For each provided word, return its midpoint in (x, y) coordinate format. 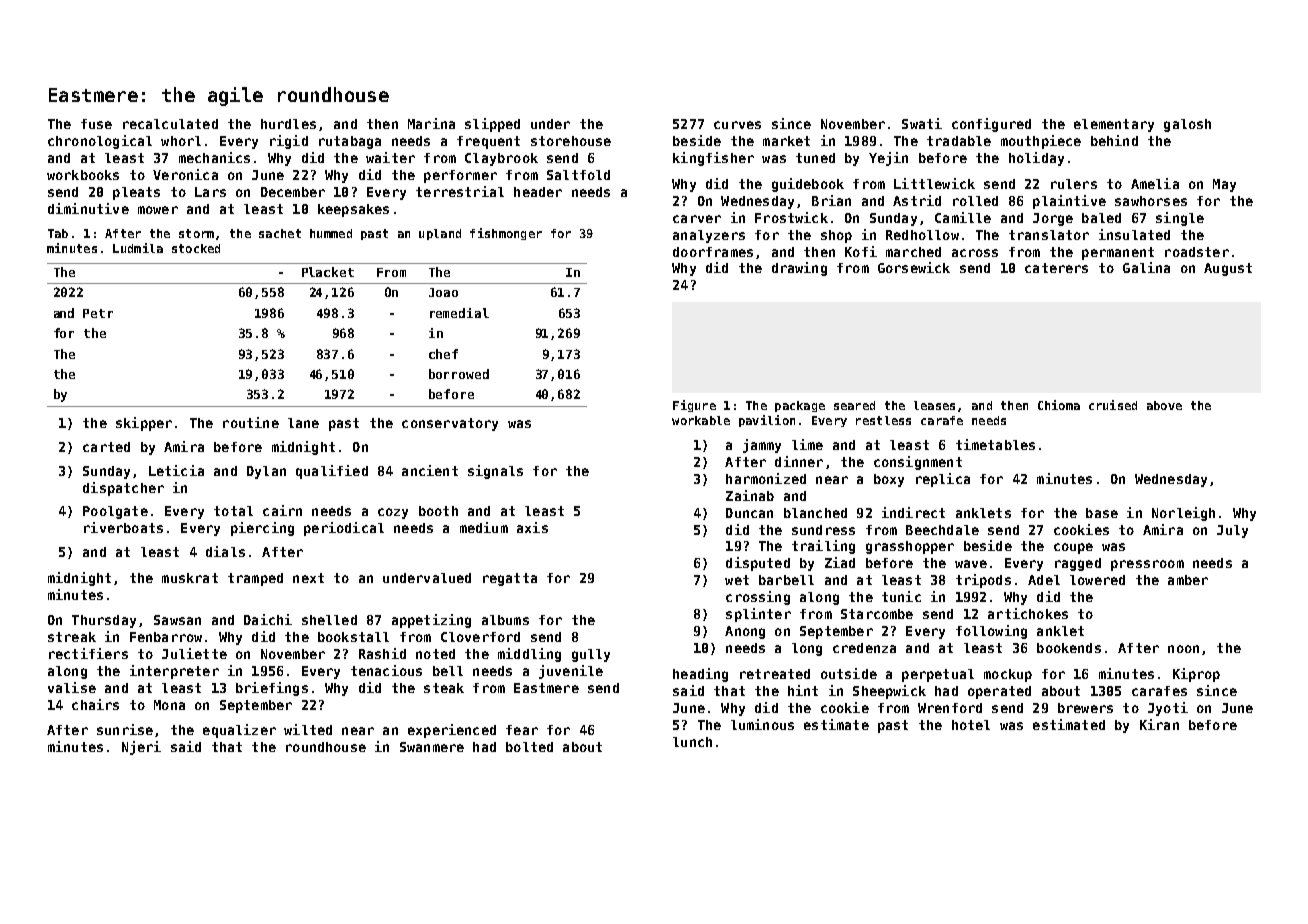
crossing (758, 598)
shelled (329, 620)
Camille (963, 217)
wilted (308, 729)
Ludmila (138, 248)
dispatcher (123, 489)
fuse (96, 124)
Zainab (750, 495)
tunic (901, 596)
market (786, 141)
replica (943, 480)
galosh (1187, 125)
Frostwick (791, 217)
